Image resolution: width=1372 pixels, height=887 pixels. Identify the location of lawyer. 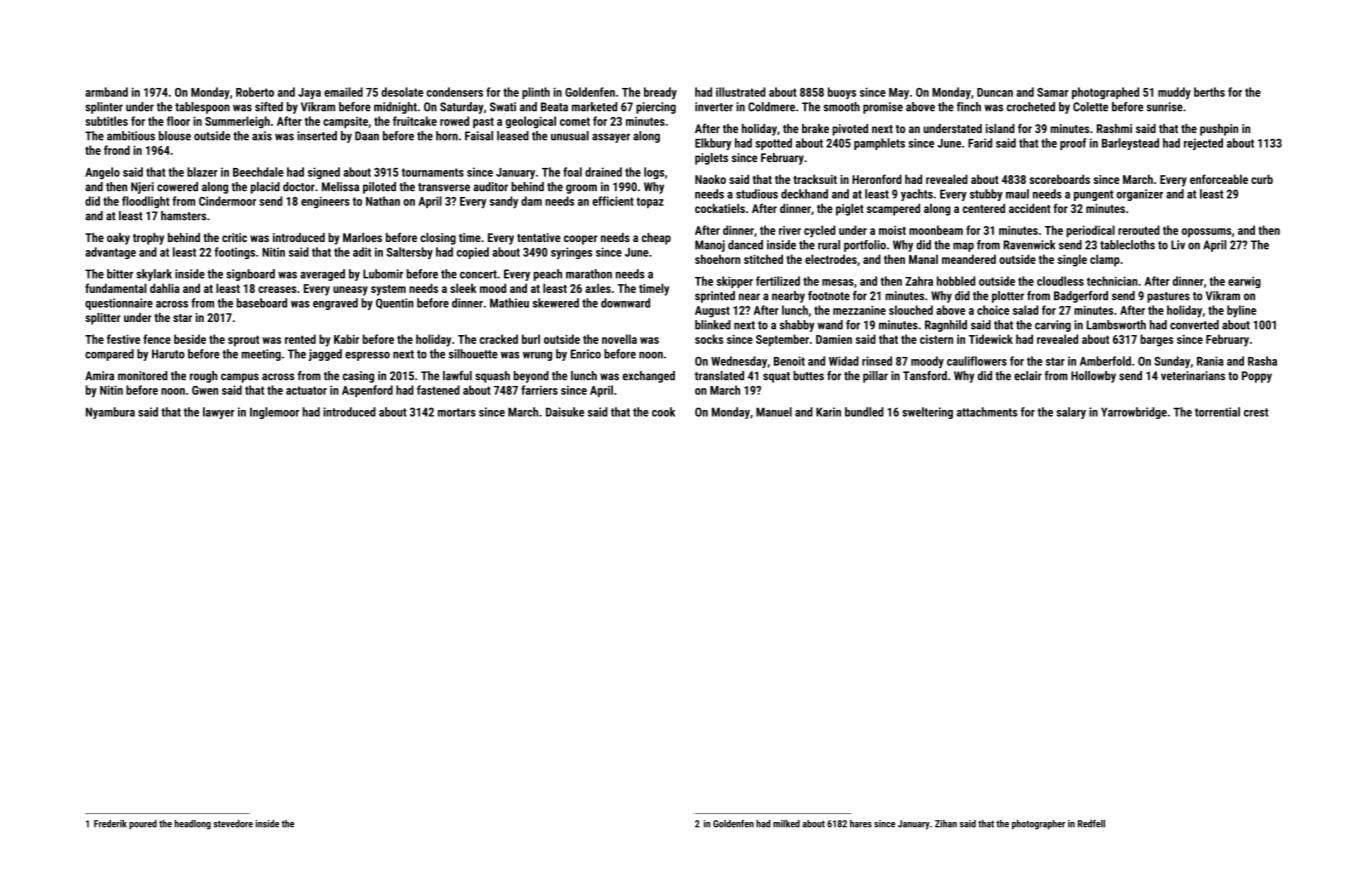
(218, 413).
